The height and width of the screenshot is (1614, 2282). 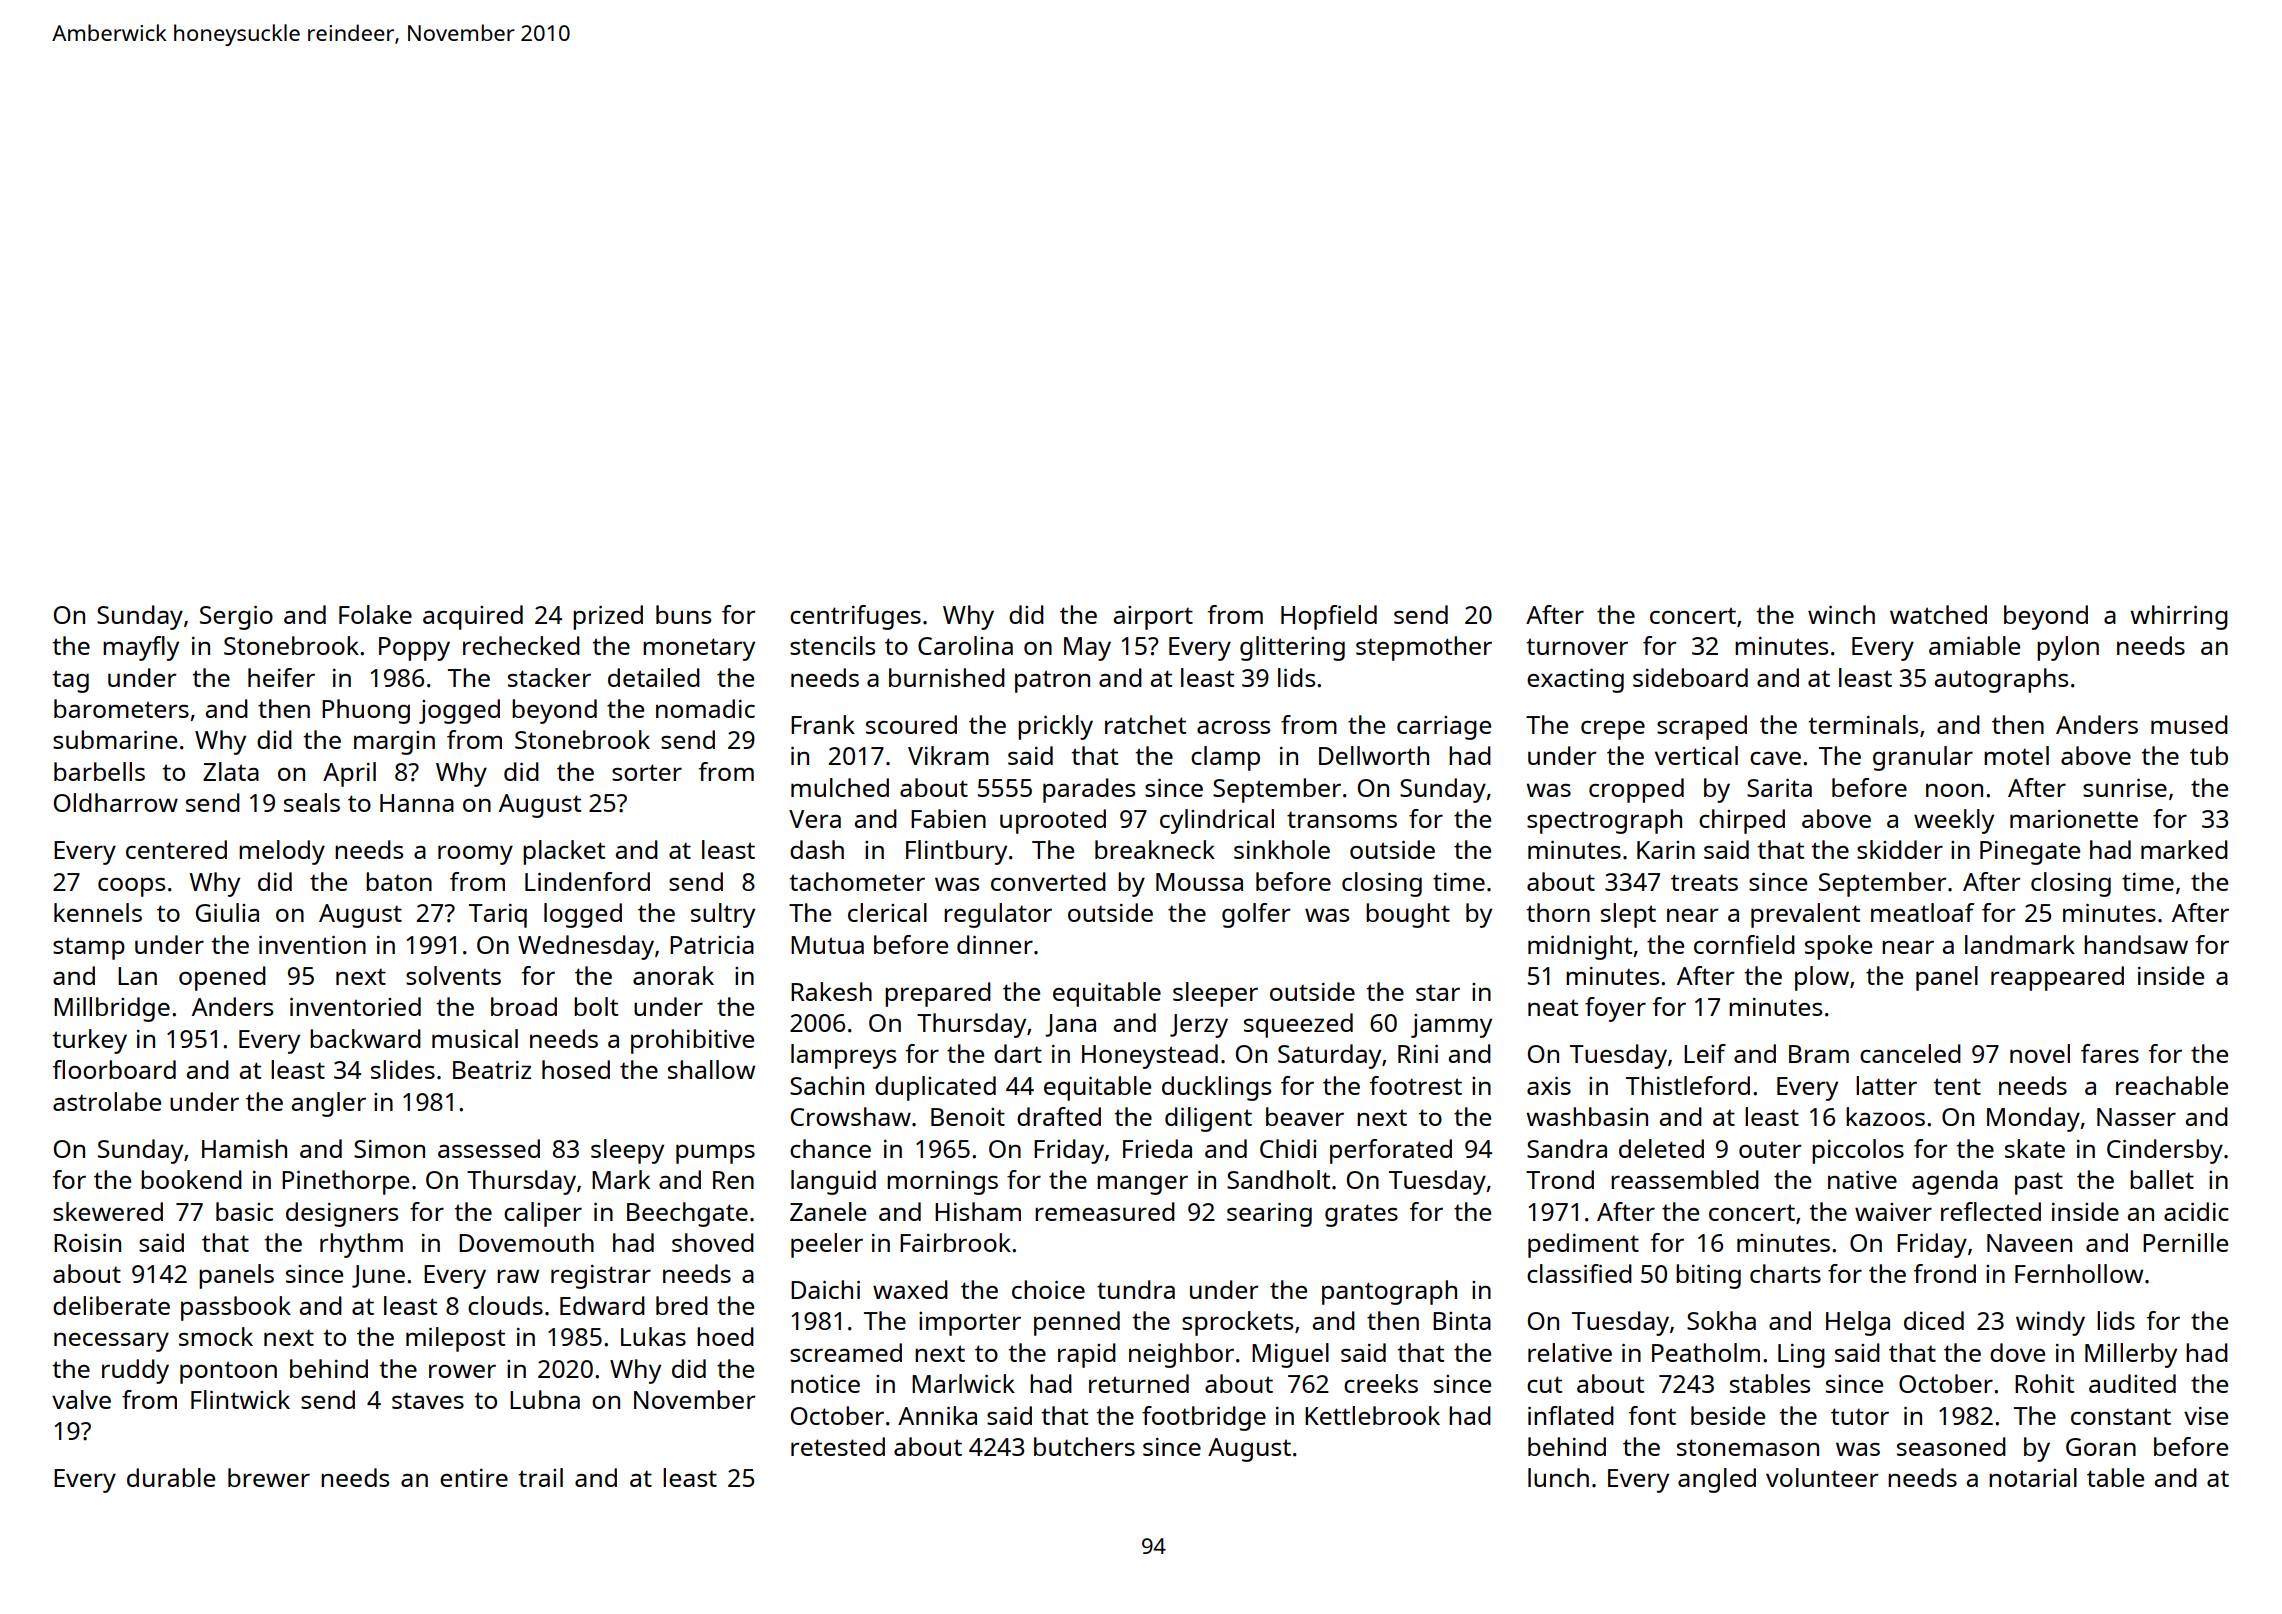 What do you see at coordinates (1105, 1211) in the screenshot?
I see `remeasured` at bounding box center [1105, 1211].
